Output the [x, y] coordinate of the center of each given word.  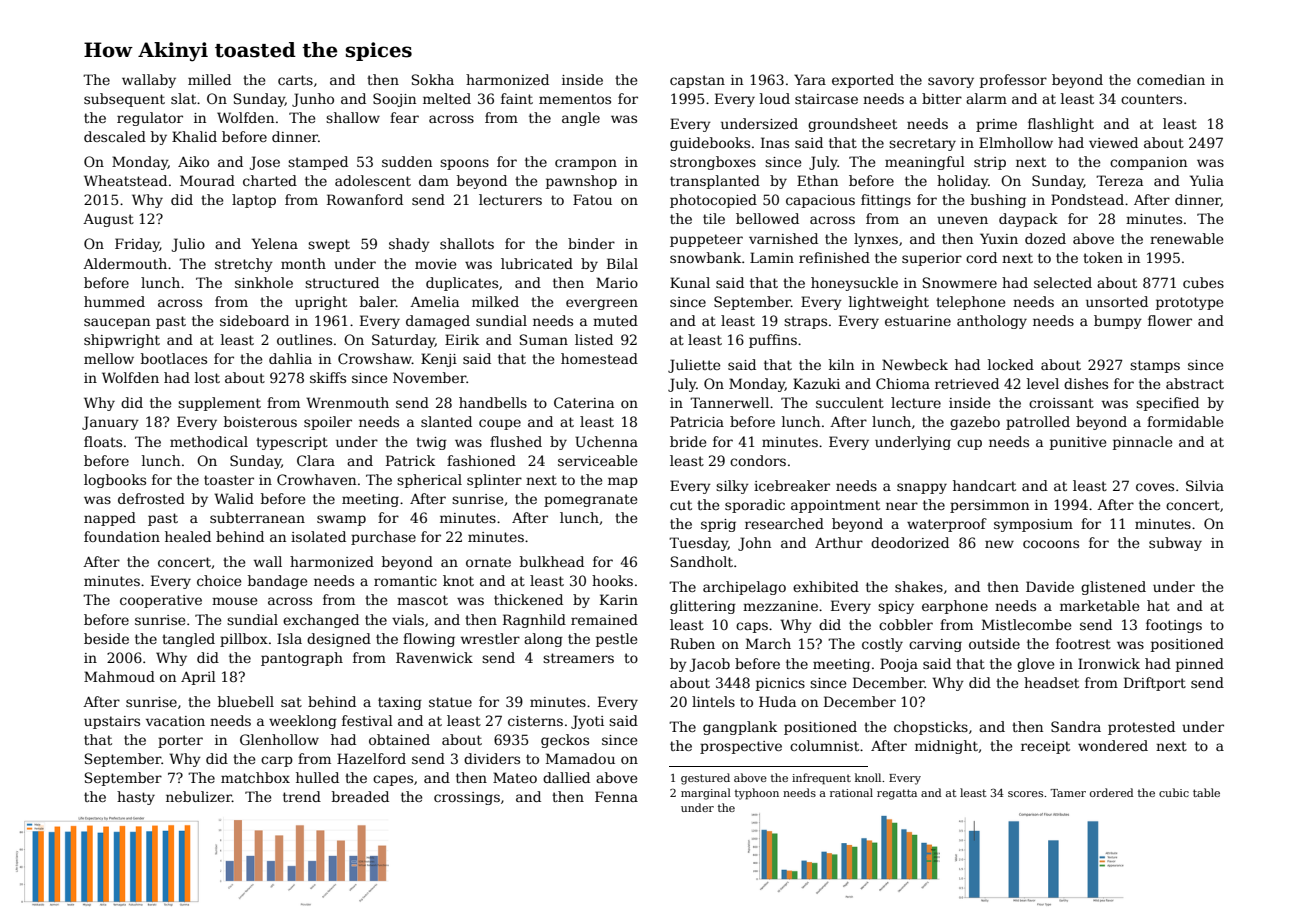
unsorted [1117, 301]
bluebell [246, 701]
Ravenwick [434, 657]
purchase [383, 538]
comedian [1171, 79]
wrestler [490, 638]
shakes [919, 586]
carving [935, 645]
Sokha [433, 79]
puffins [773, 341]
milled [209, 79]
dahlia [290, 358]
